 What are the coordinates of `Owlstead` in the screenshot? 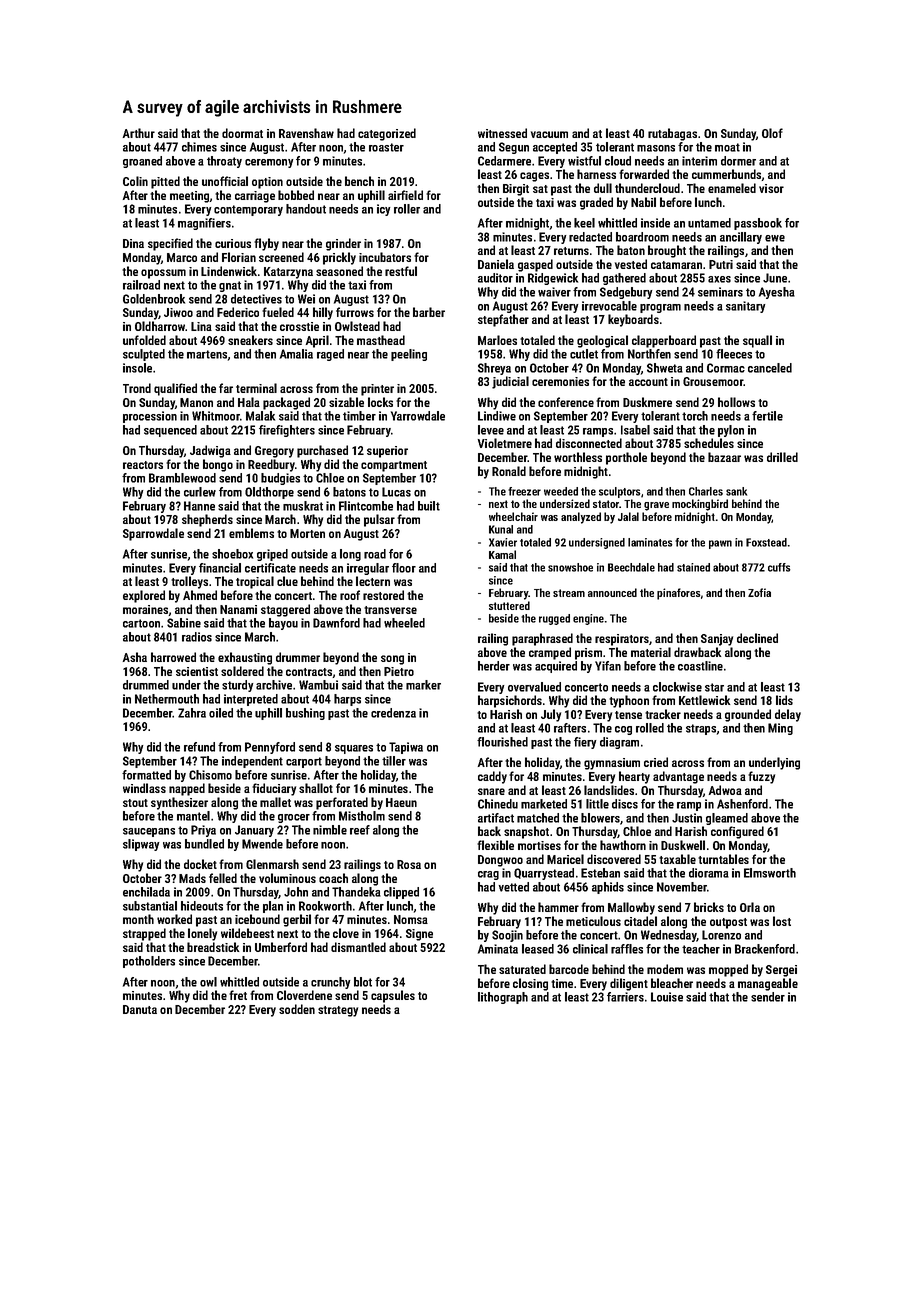 It's located at (357, 326).
